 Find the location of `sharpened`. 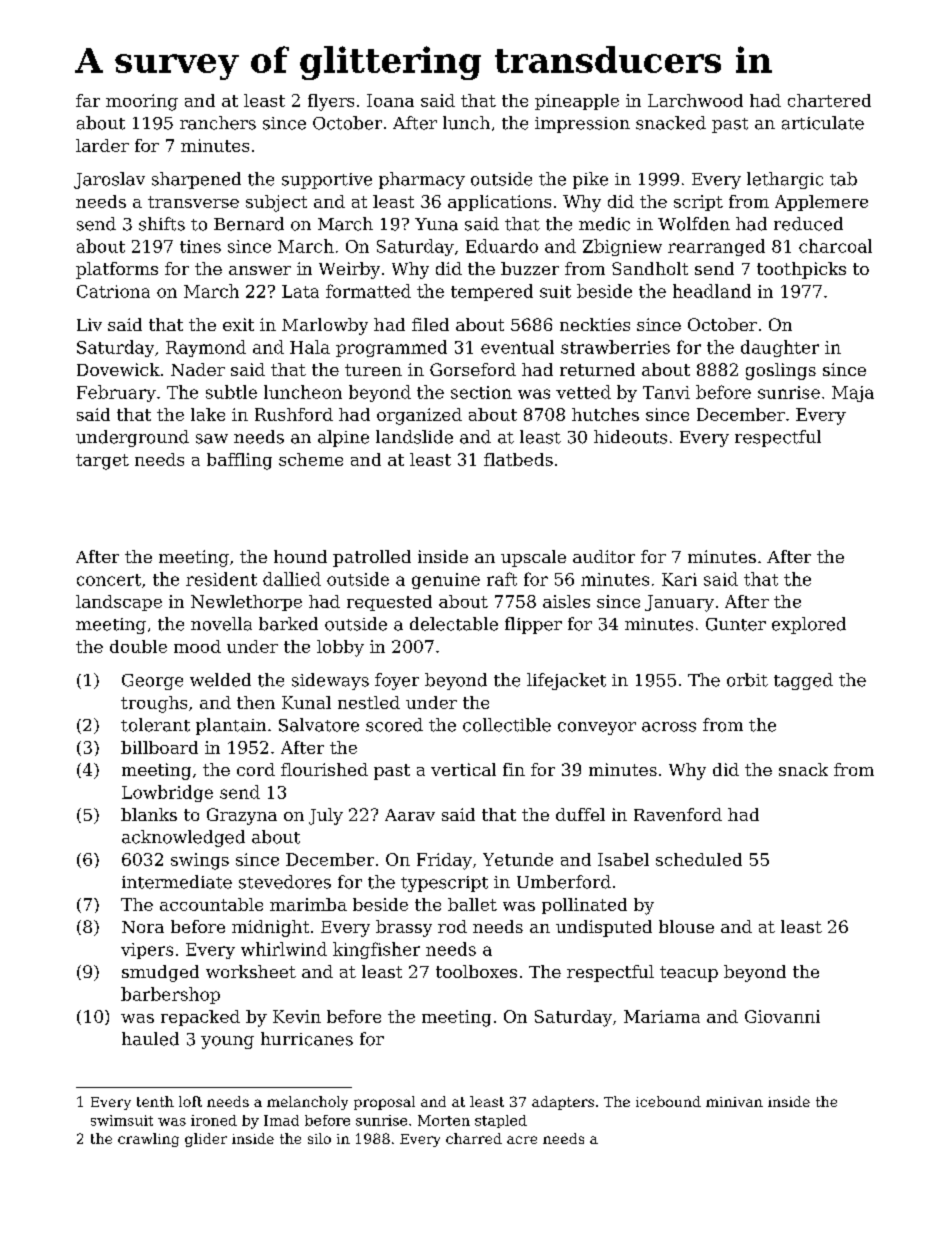

sharpened is located at coordinates (196, 180).
